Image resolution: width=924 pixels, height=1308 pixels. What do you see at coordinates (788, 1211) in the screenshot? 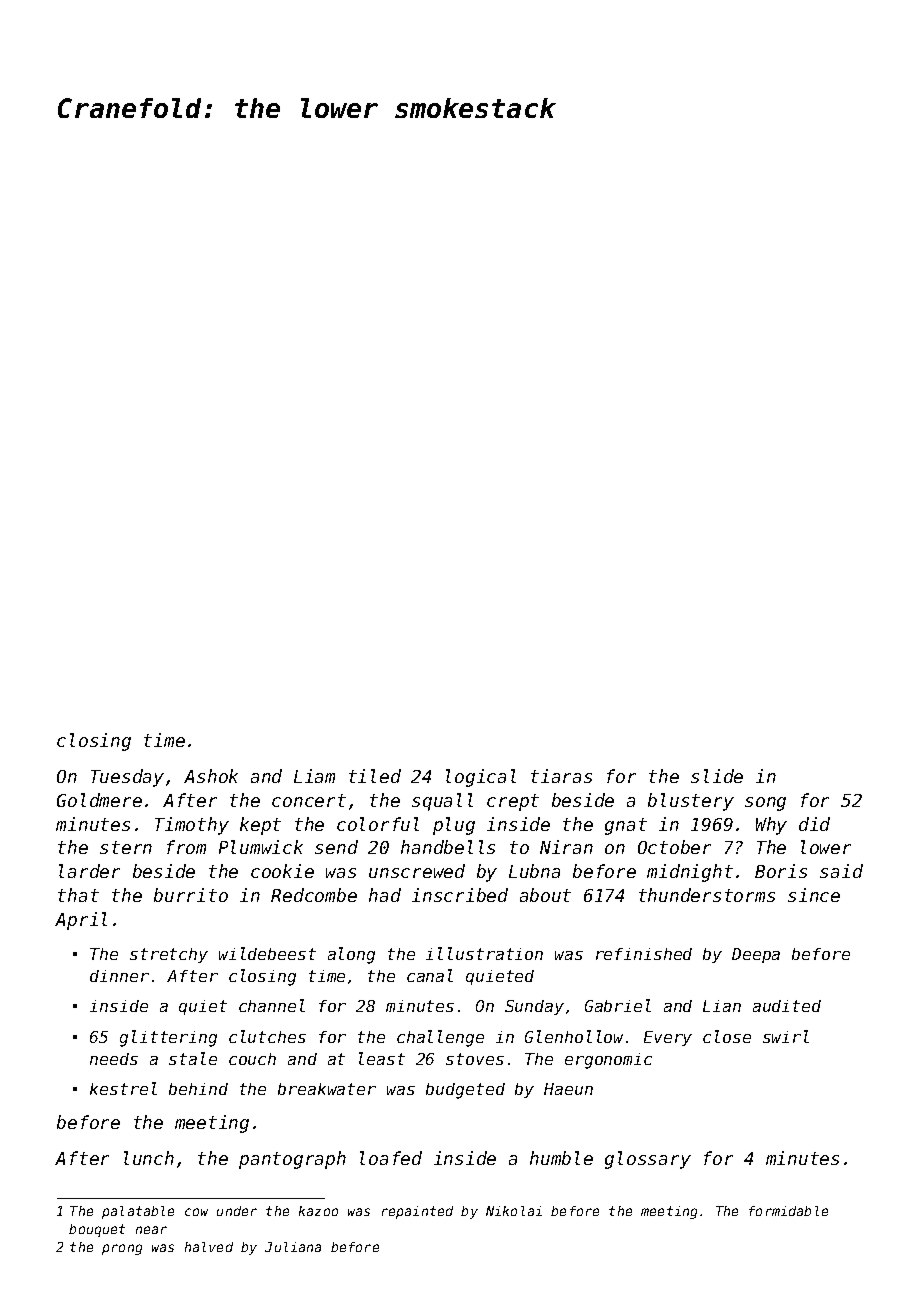
I see `formidable` at bounding box center [788, 1211].
